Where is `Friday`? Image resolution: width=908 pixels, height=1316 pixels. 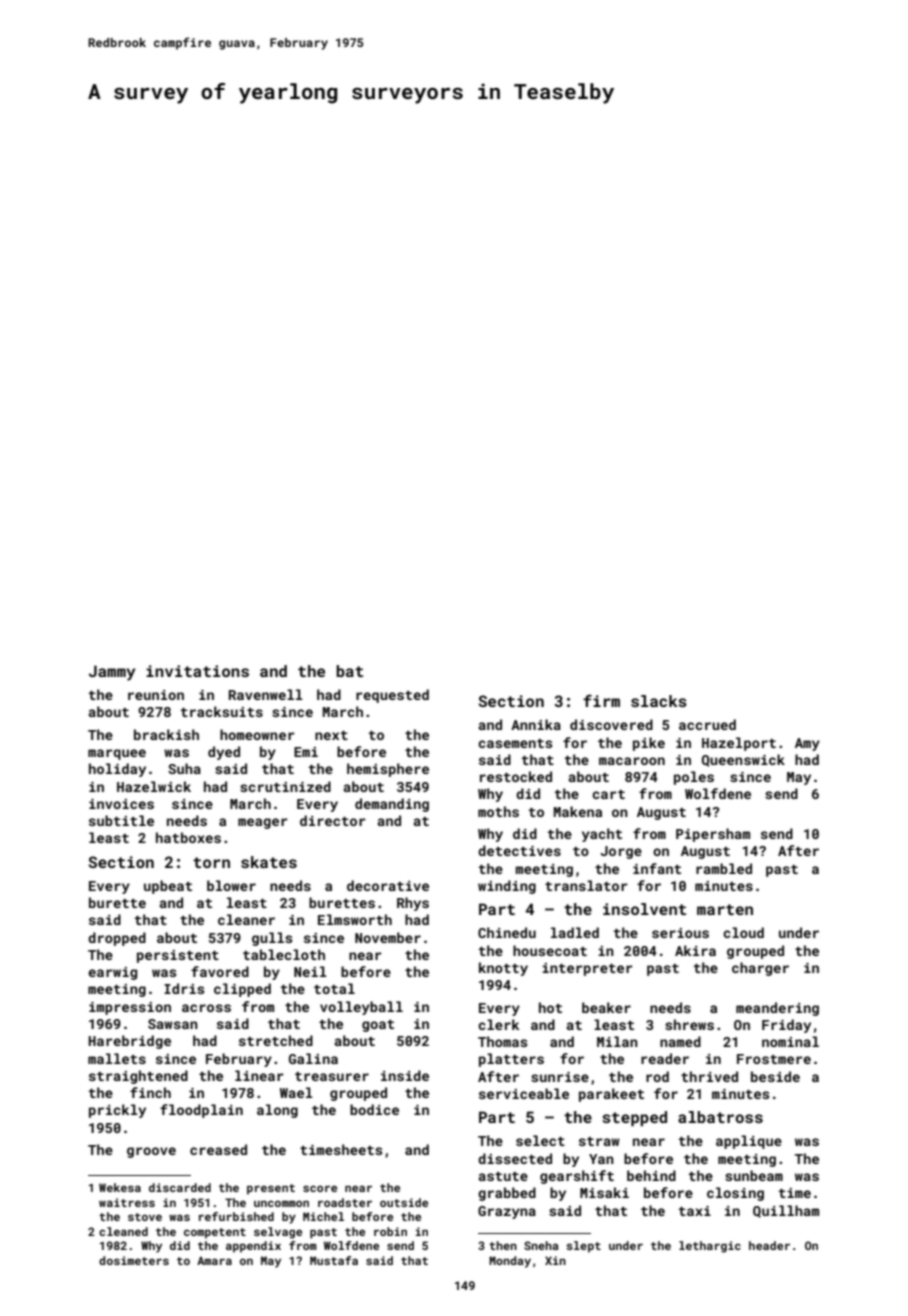 Friday is located at coordinates (786, 1026).
